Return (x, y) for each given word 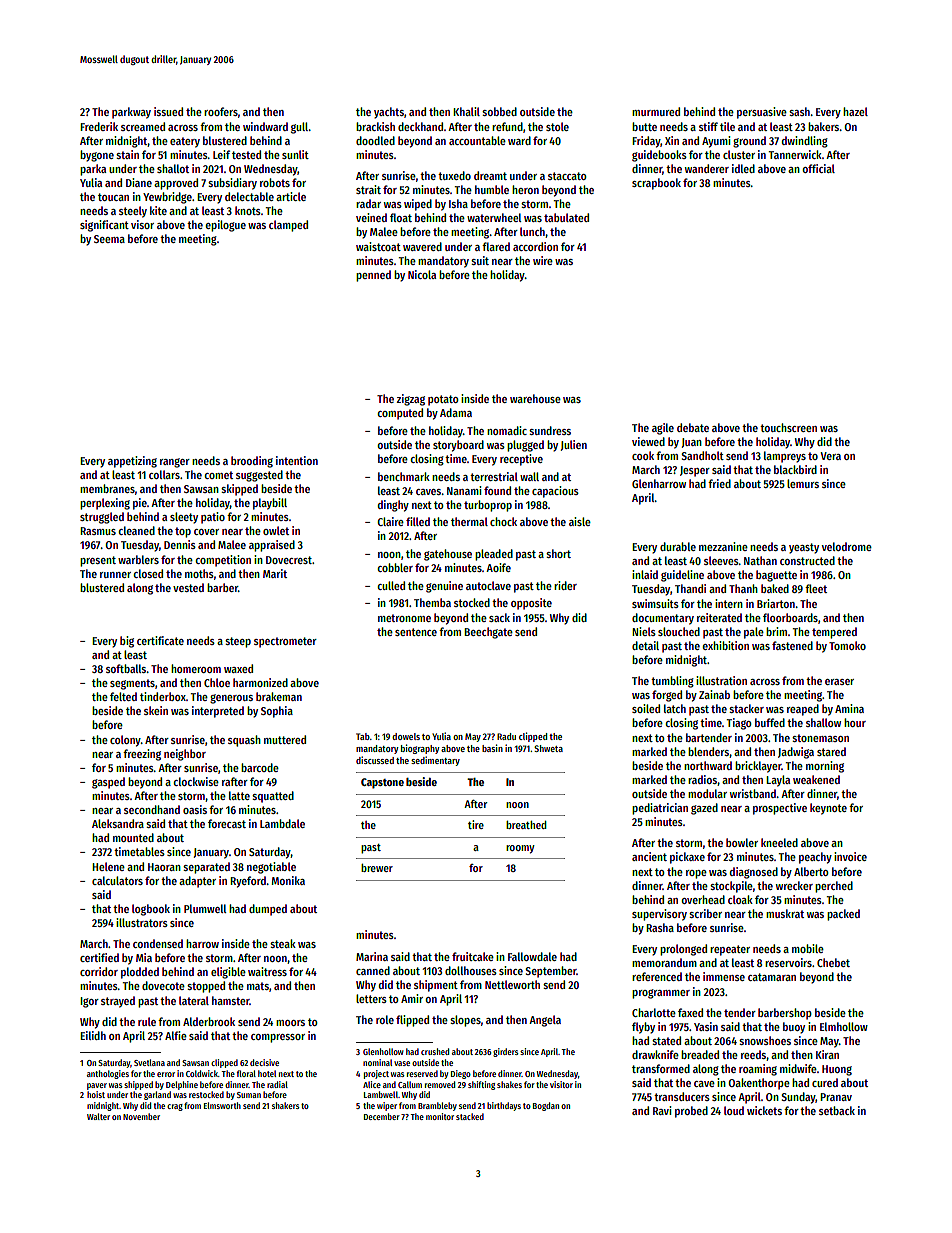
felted (123, 696)
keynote (828, 809)
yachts (389, 113)
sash (799, 111)
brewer (377, 868)
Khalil (466, 111)
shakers (286, 1105)
